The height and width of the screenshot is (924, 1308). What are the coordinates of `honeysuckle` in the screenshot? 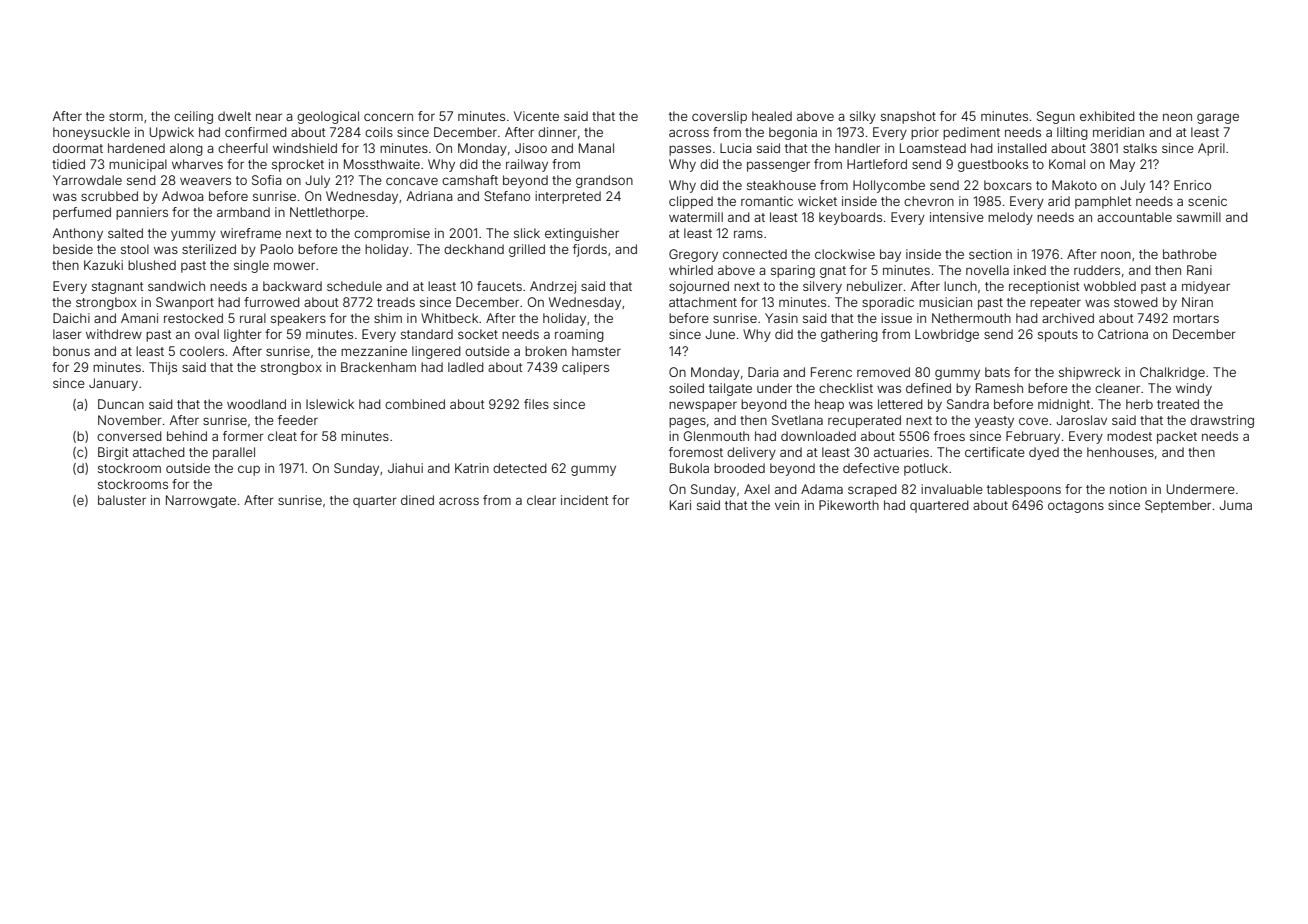 It's located at (91, 133).
